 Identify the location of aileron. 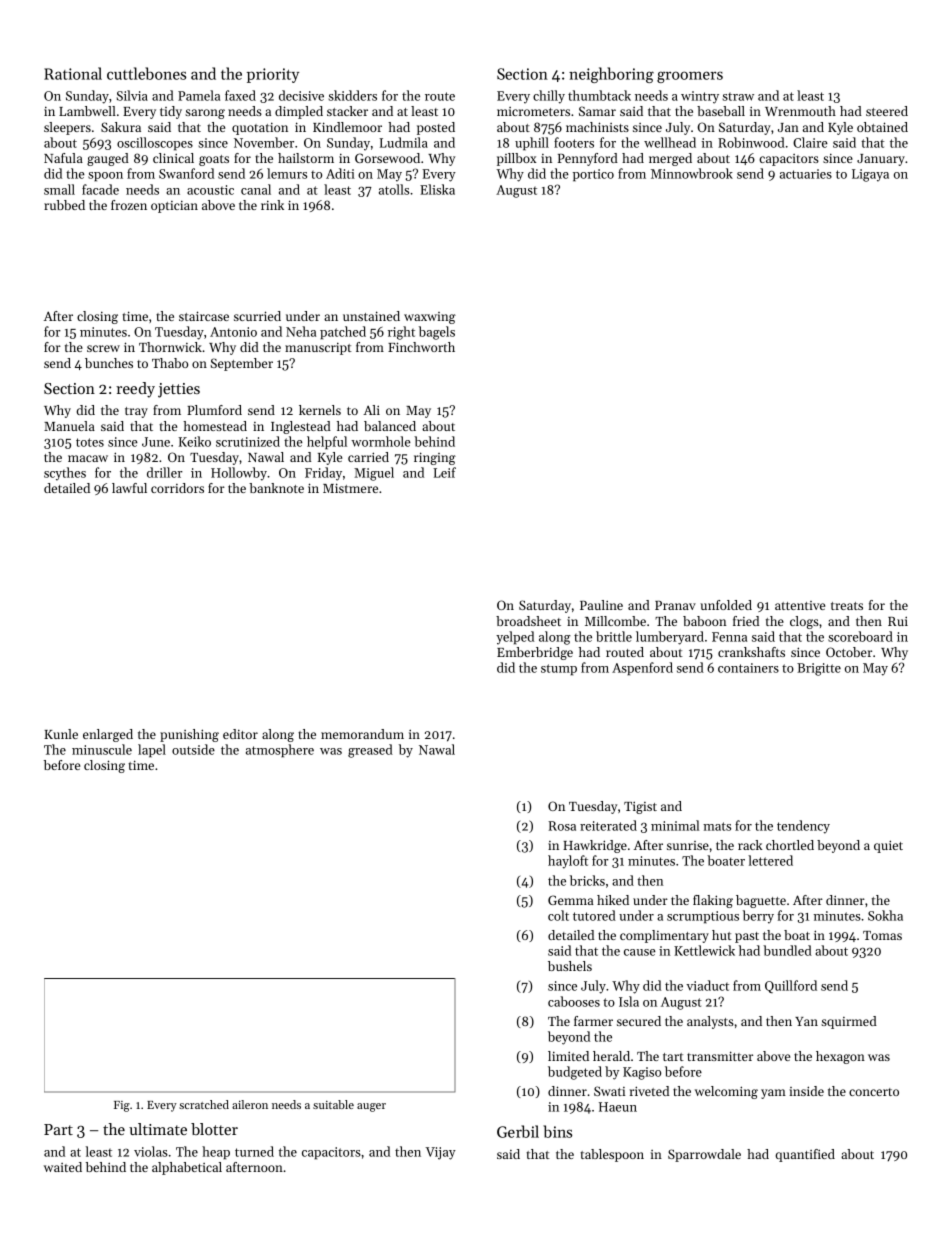
(250, 1104).
